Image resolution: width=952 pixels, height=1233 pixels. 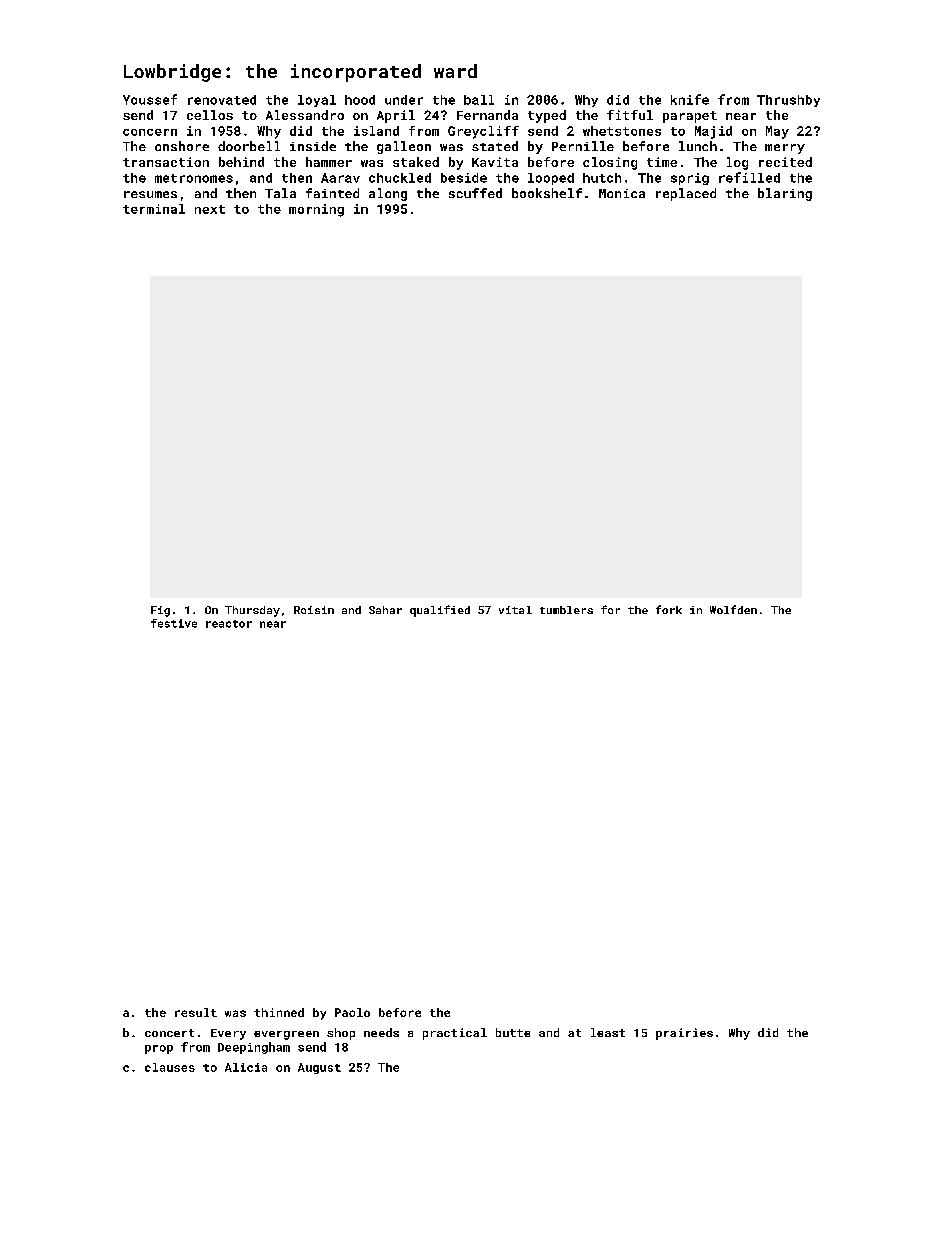 I want to click on Fig, so click(x=160, y=611).
